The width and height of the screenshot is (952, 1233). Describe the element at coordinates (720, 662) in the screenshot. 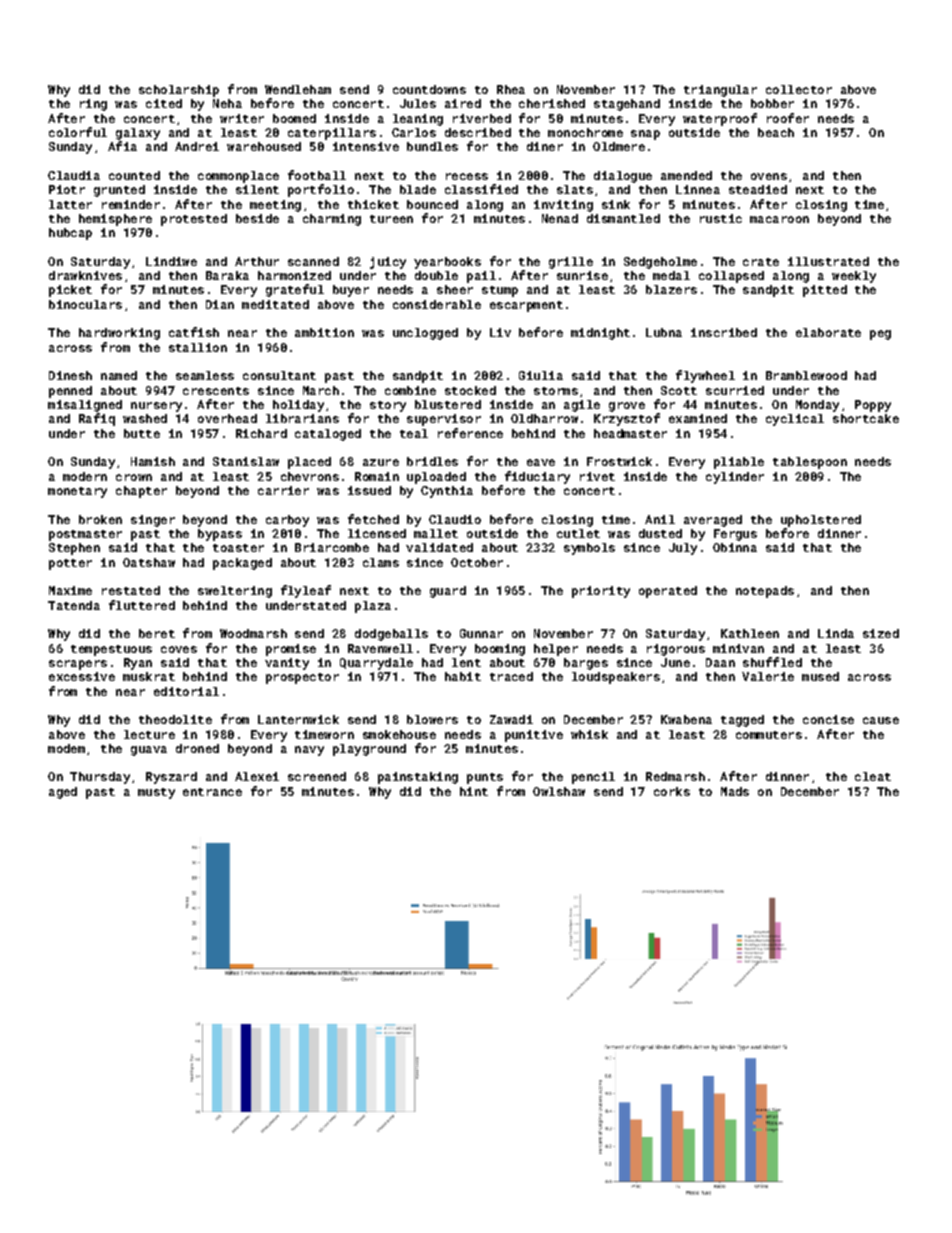

I see `Daan` at that location.
